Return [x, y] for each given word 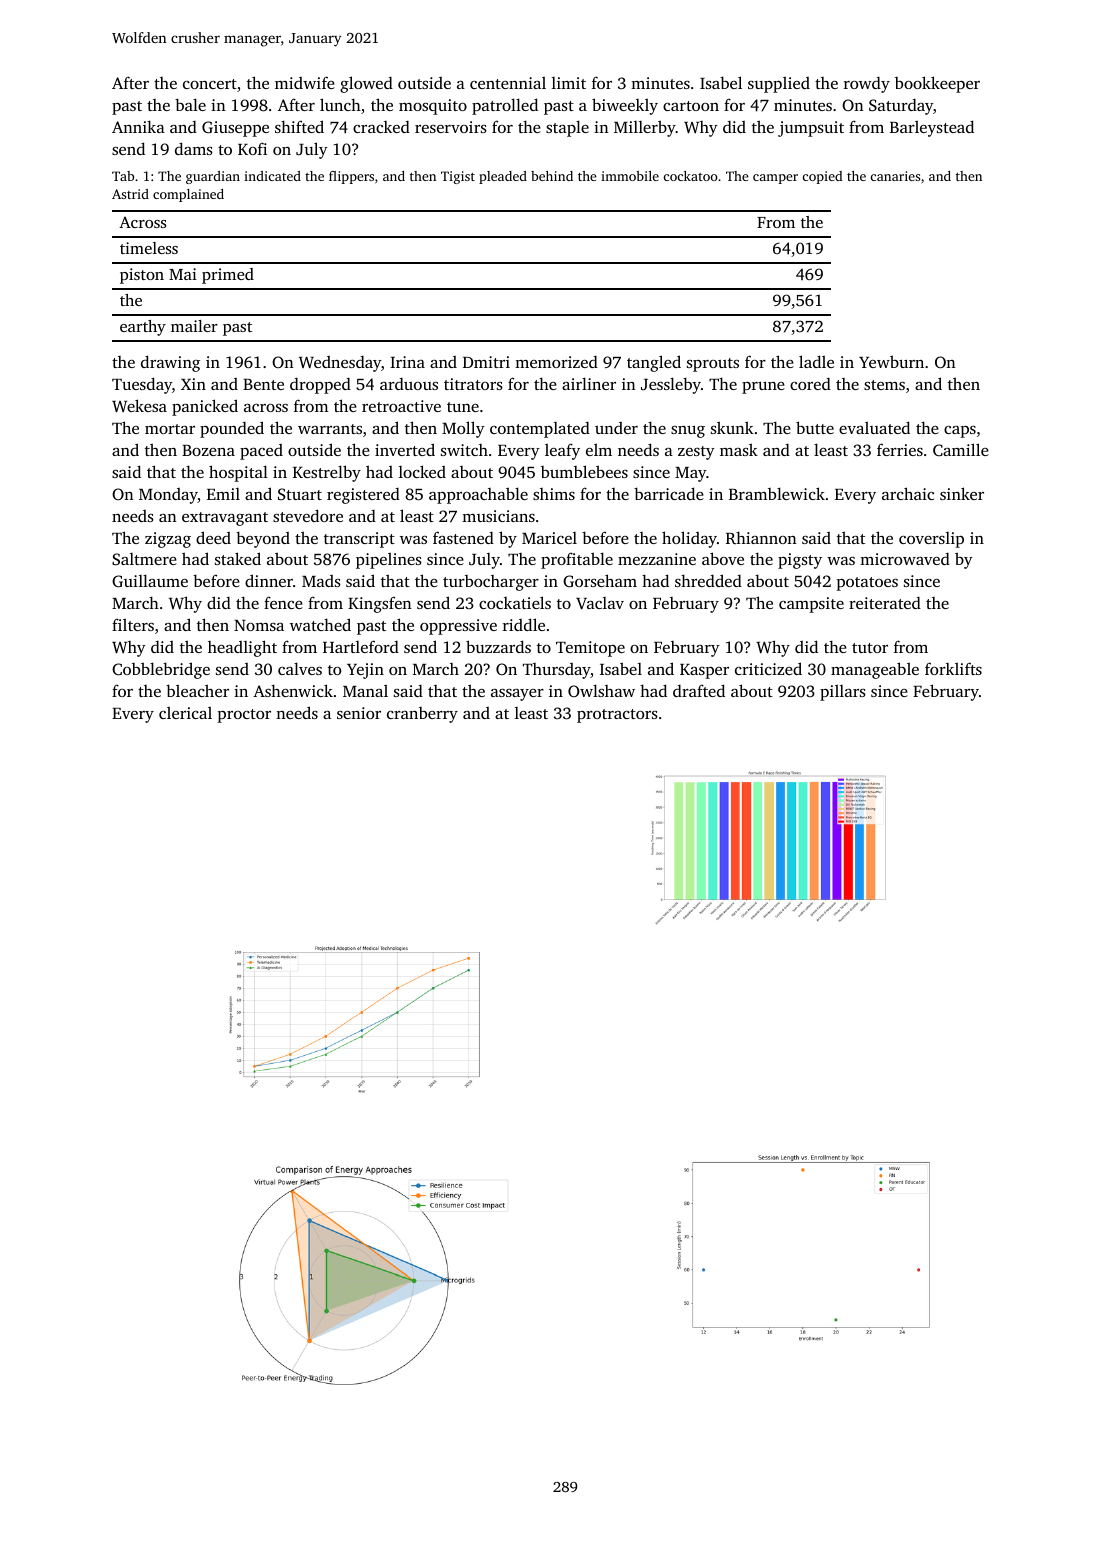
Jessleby [671, 385]
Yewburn [891, 361]
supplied [779, 84]
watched [320, 624]
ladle [816, 361]
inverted [405, 449]
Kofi [252, 148]
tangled [654, 363]
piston [142, 276]
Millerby [645, 128]
